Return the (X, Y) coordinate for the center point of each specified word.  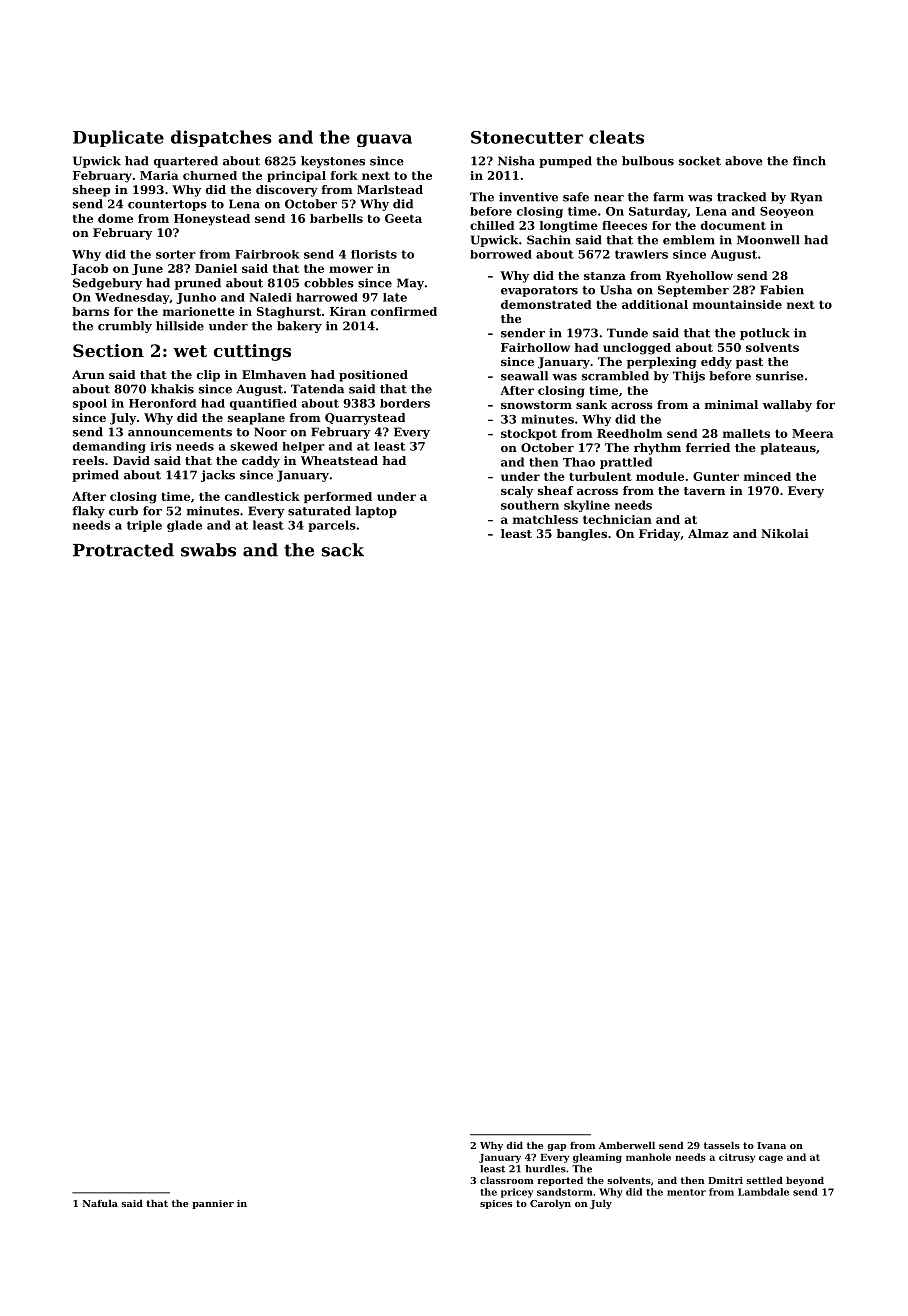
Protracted (123, 550)
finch (809, 161)
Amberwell (627, 1145)
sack (343, 550)
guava (384, 140)
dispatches (221, 138)
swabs (208, 550)
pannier (213, 1204)
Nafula (100, 1203)
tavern (704, 491)
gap (556, 1147)
